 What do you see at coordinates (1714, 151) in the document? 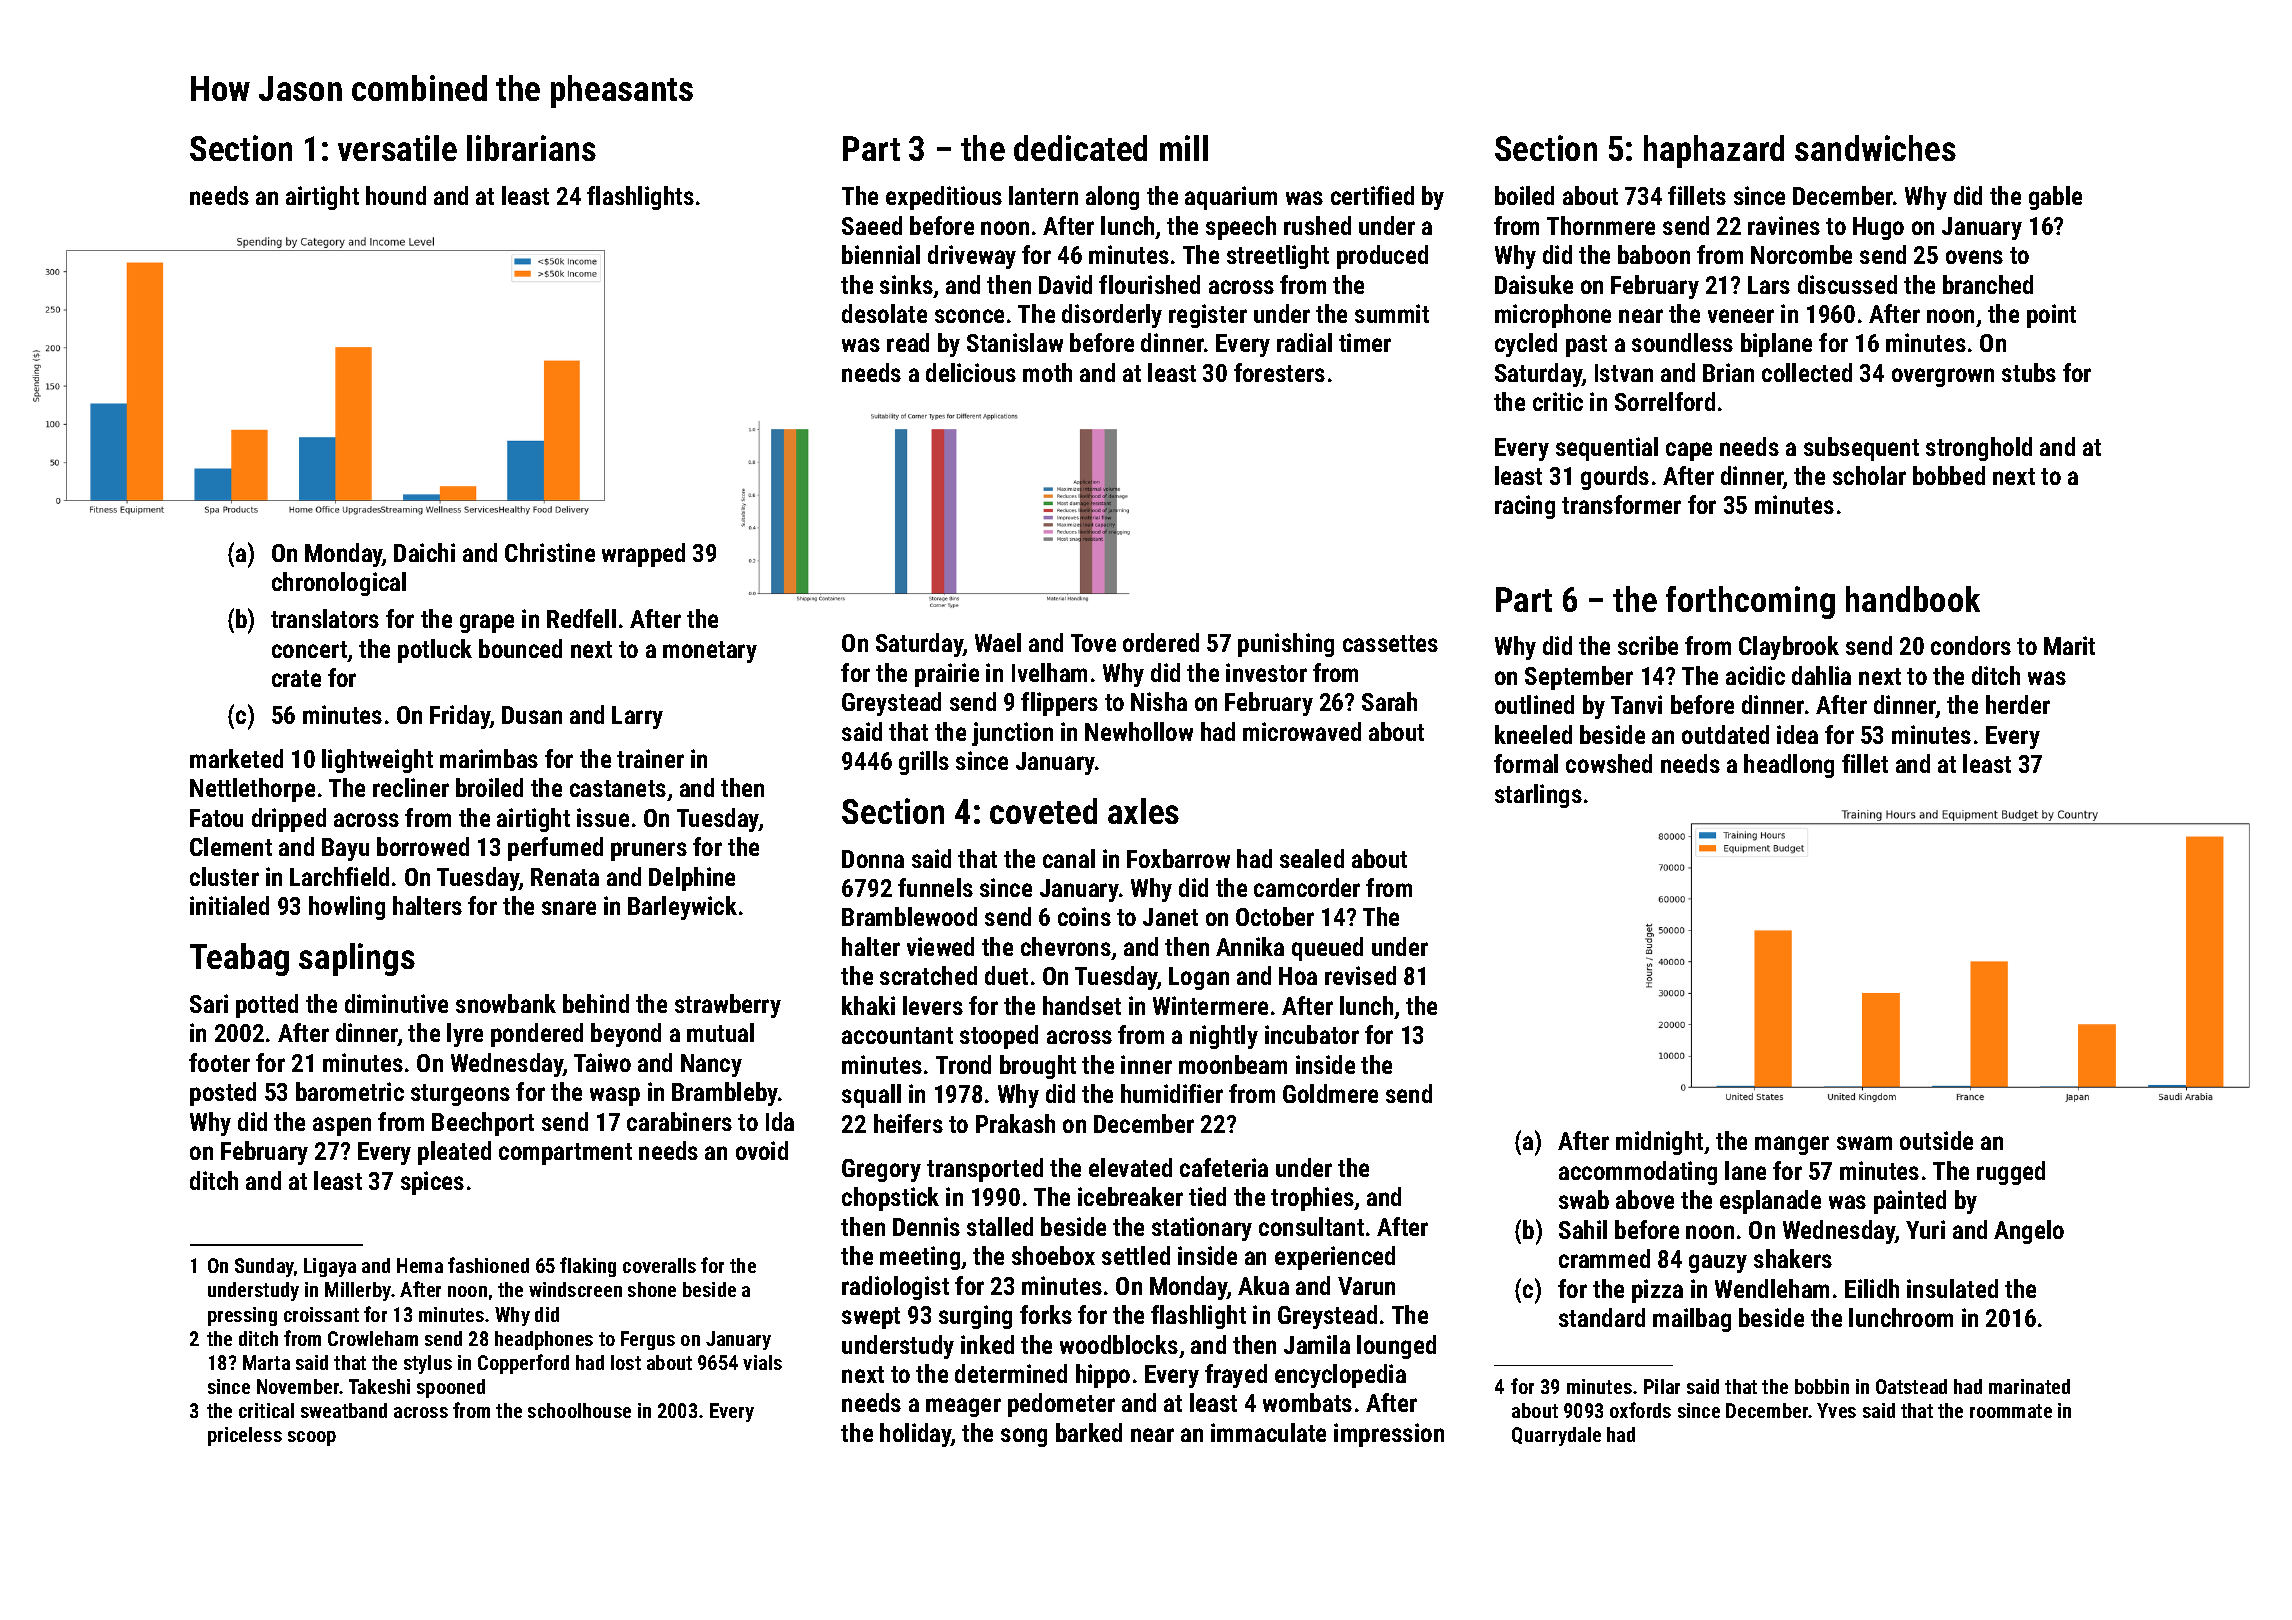
I see `haphazard` at bounding box center [1714, 151].
